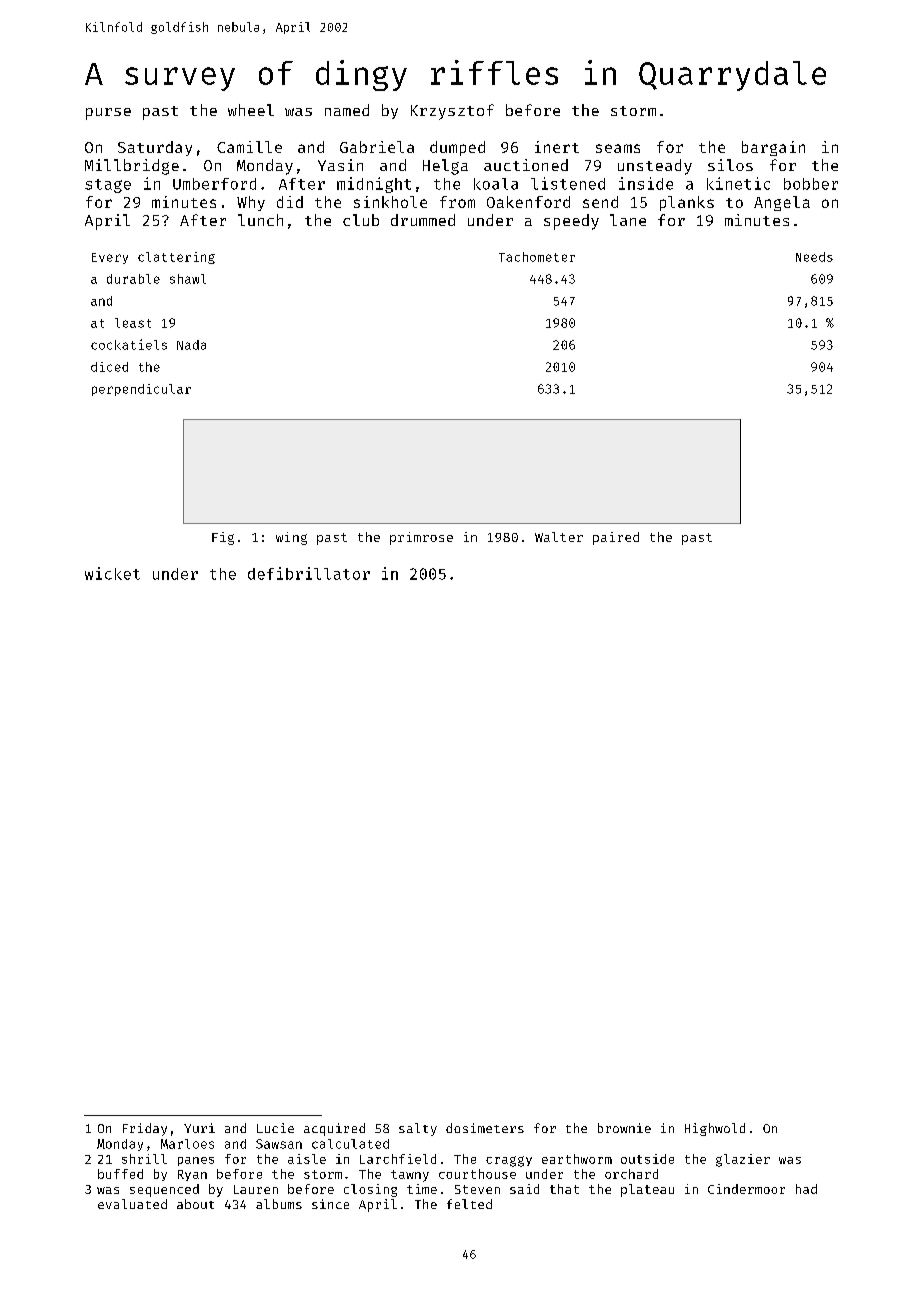 Image resolution: width=924 pixels, height=1308 pixels. I want to click on dosimeters, so click(485, 1128).
